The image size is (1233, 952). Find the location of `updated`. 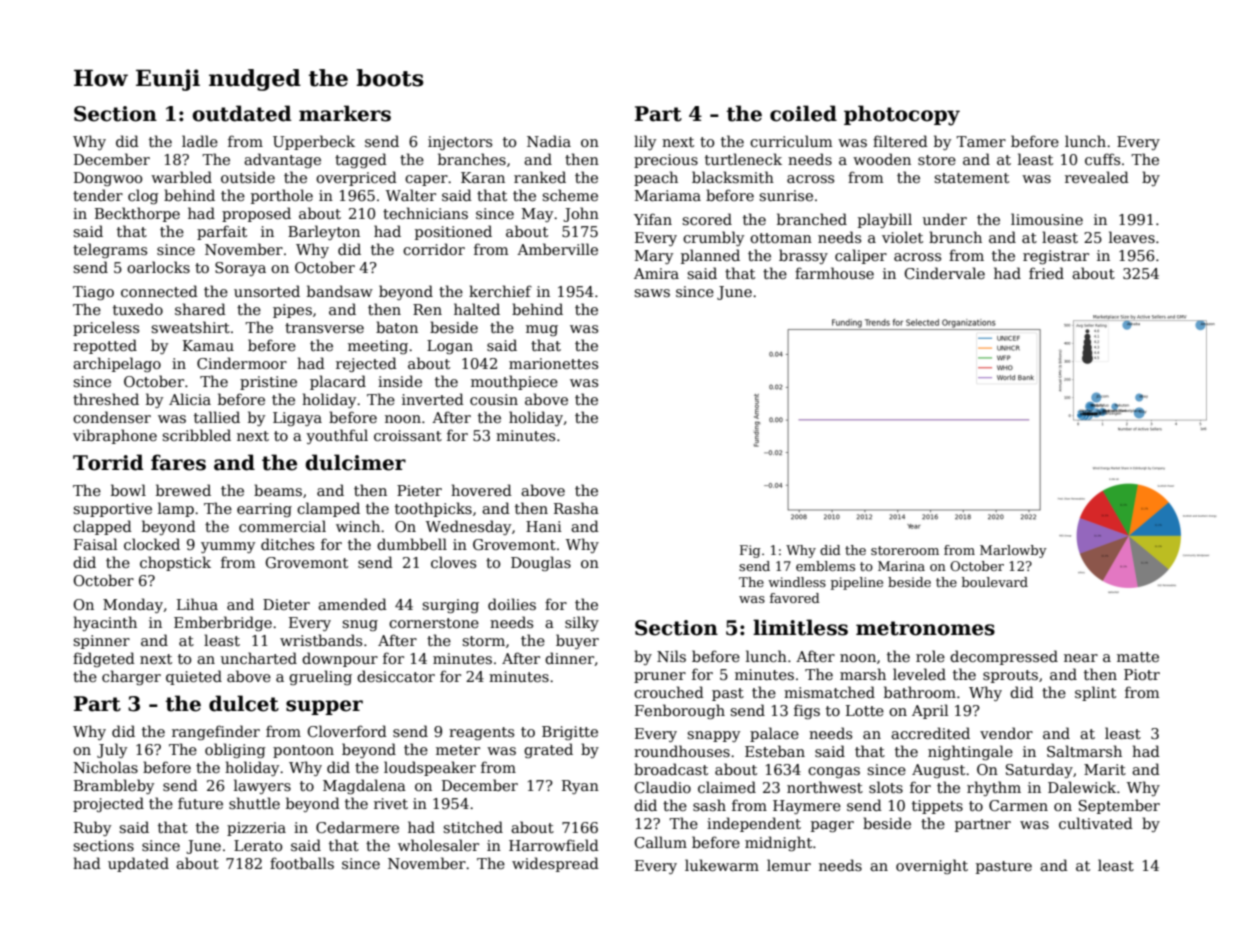

updated is located at coordinates (138, 864).
